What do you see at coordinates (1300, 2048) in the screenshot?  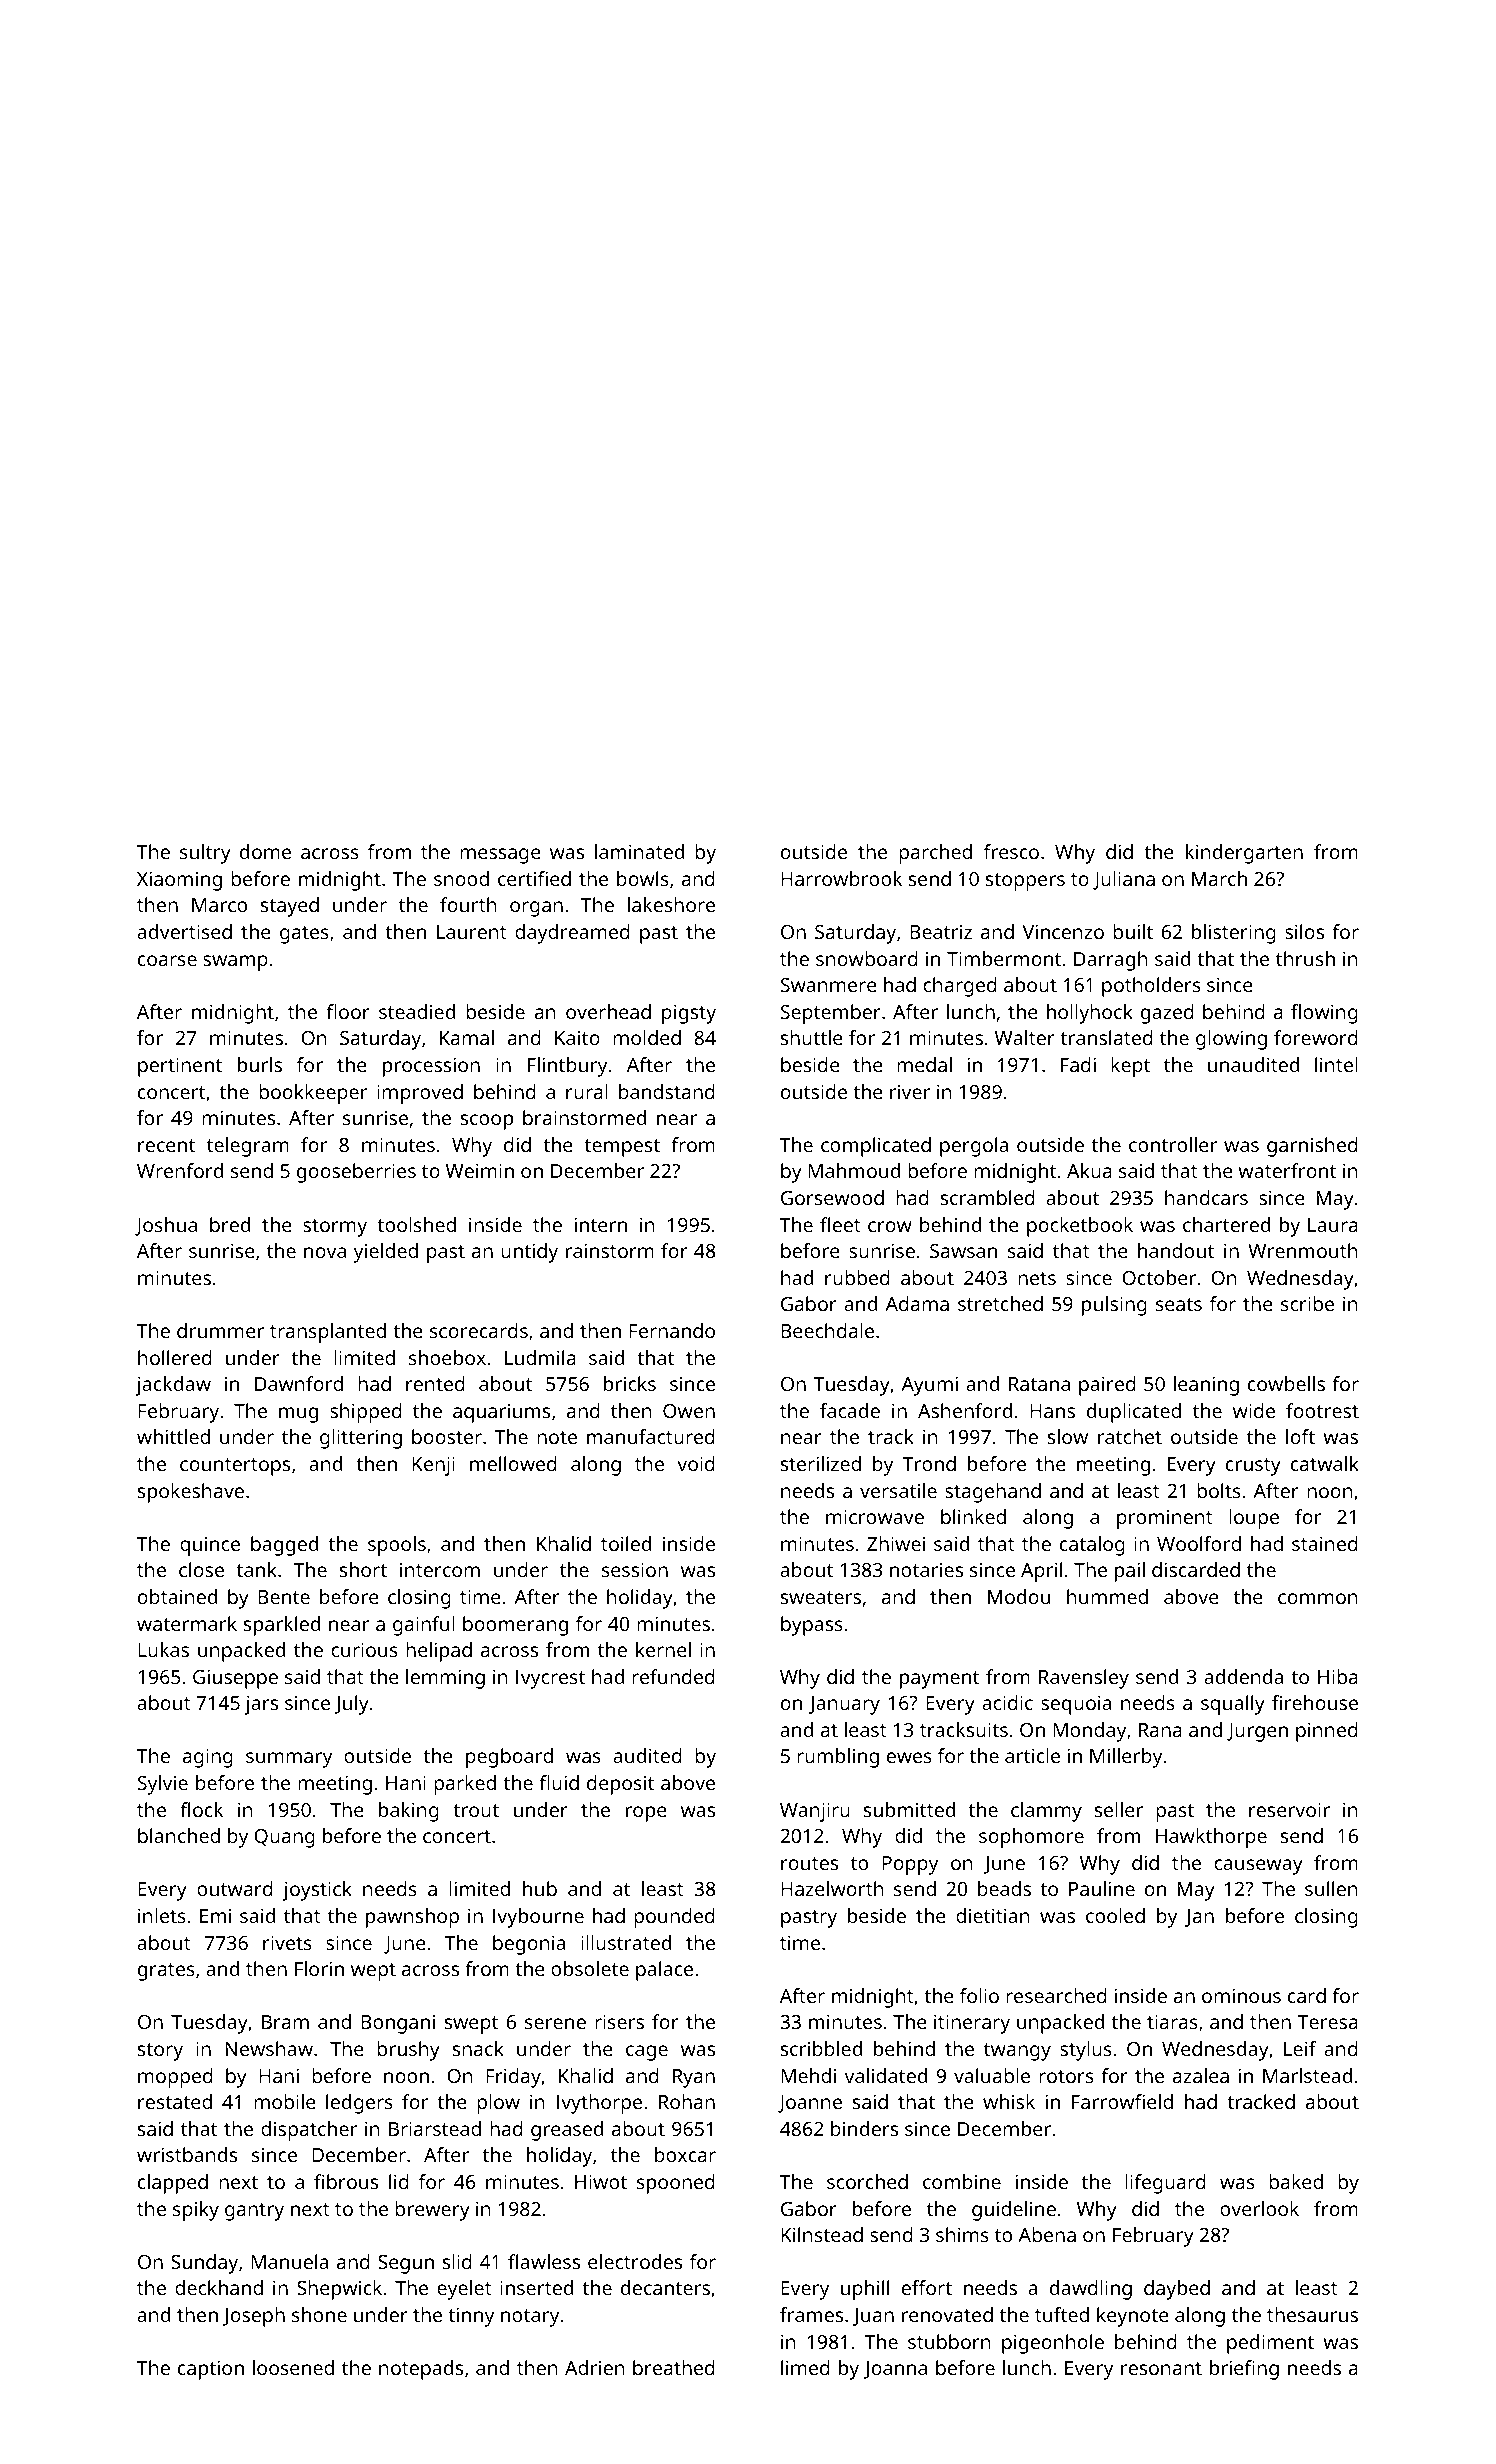 I see `Leif` at bounding box center [1300, 2048].
